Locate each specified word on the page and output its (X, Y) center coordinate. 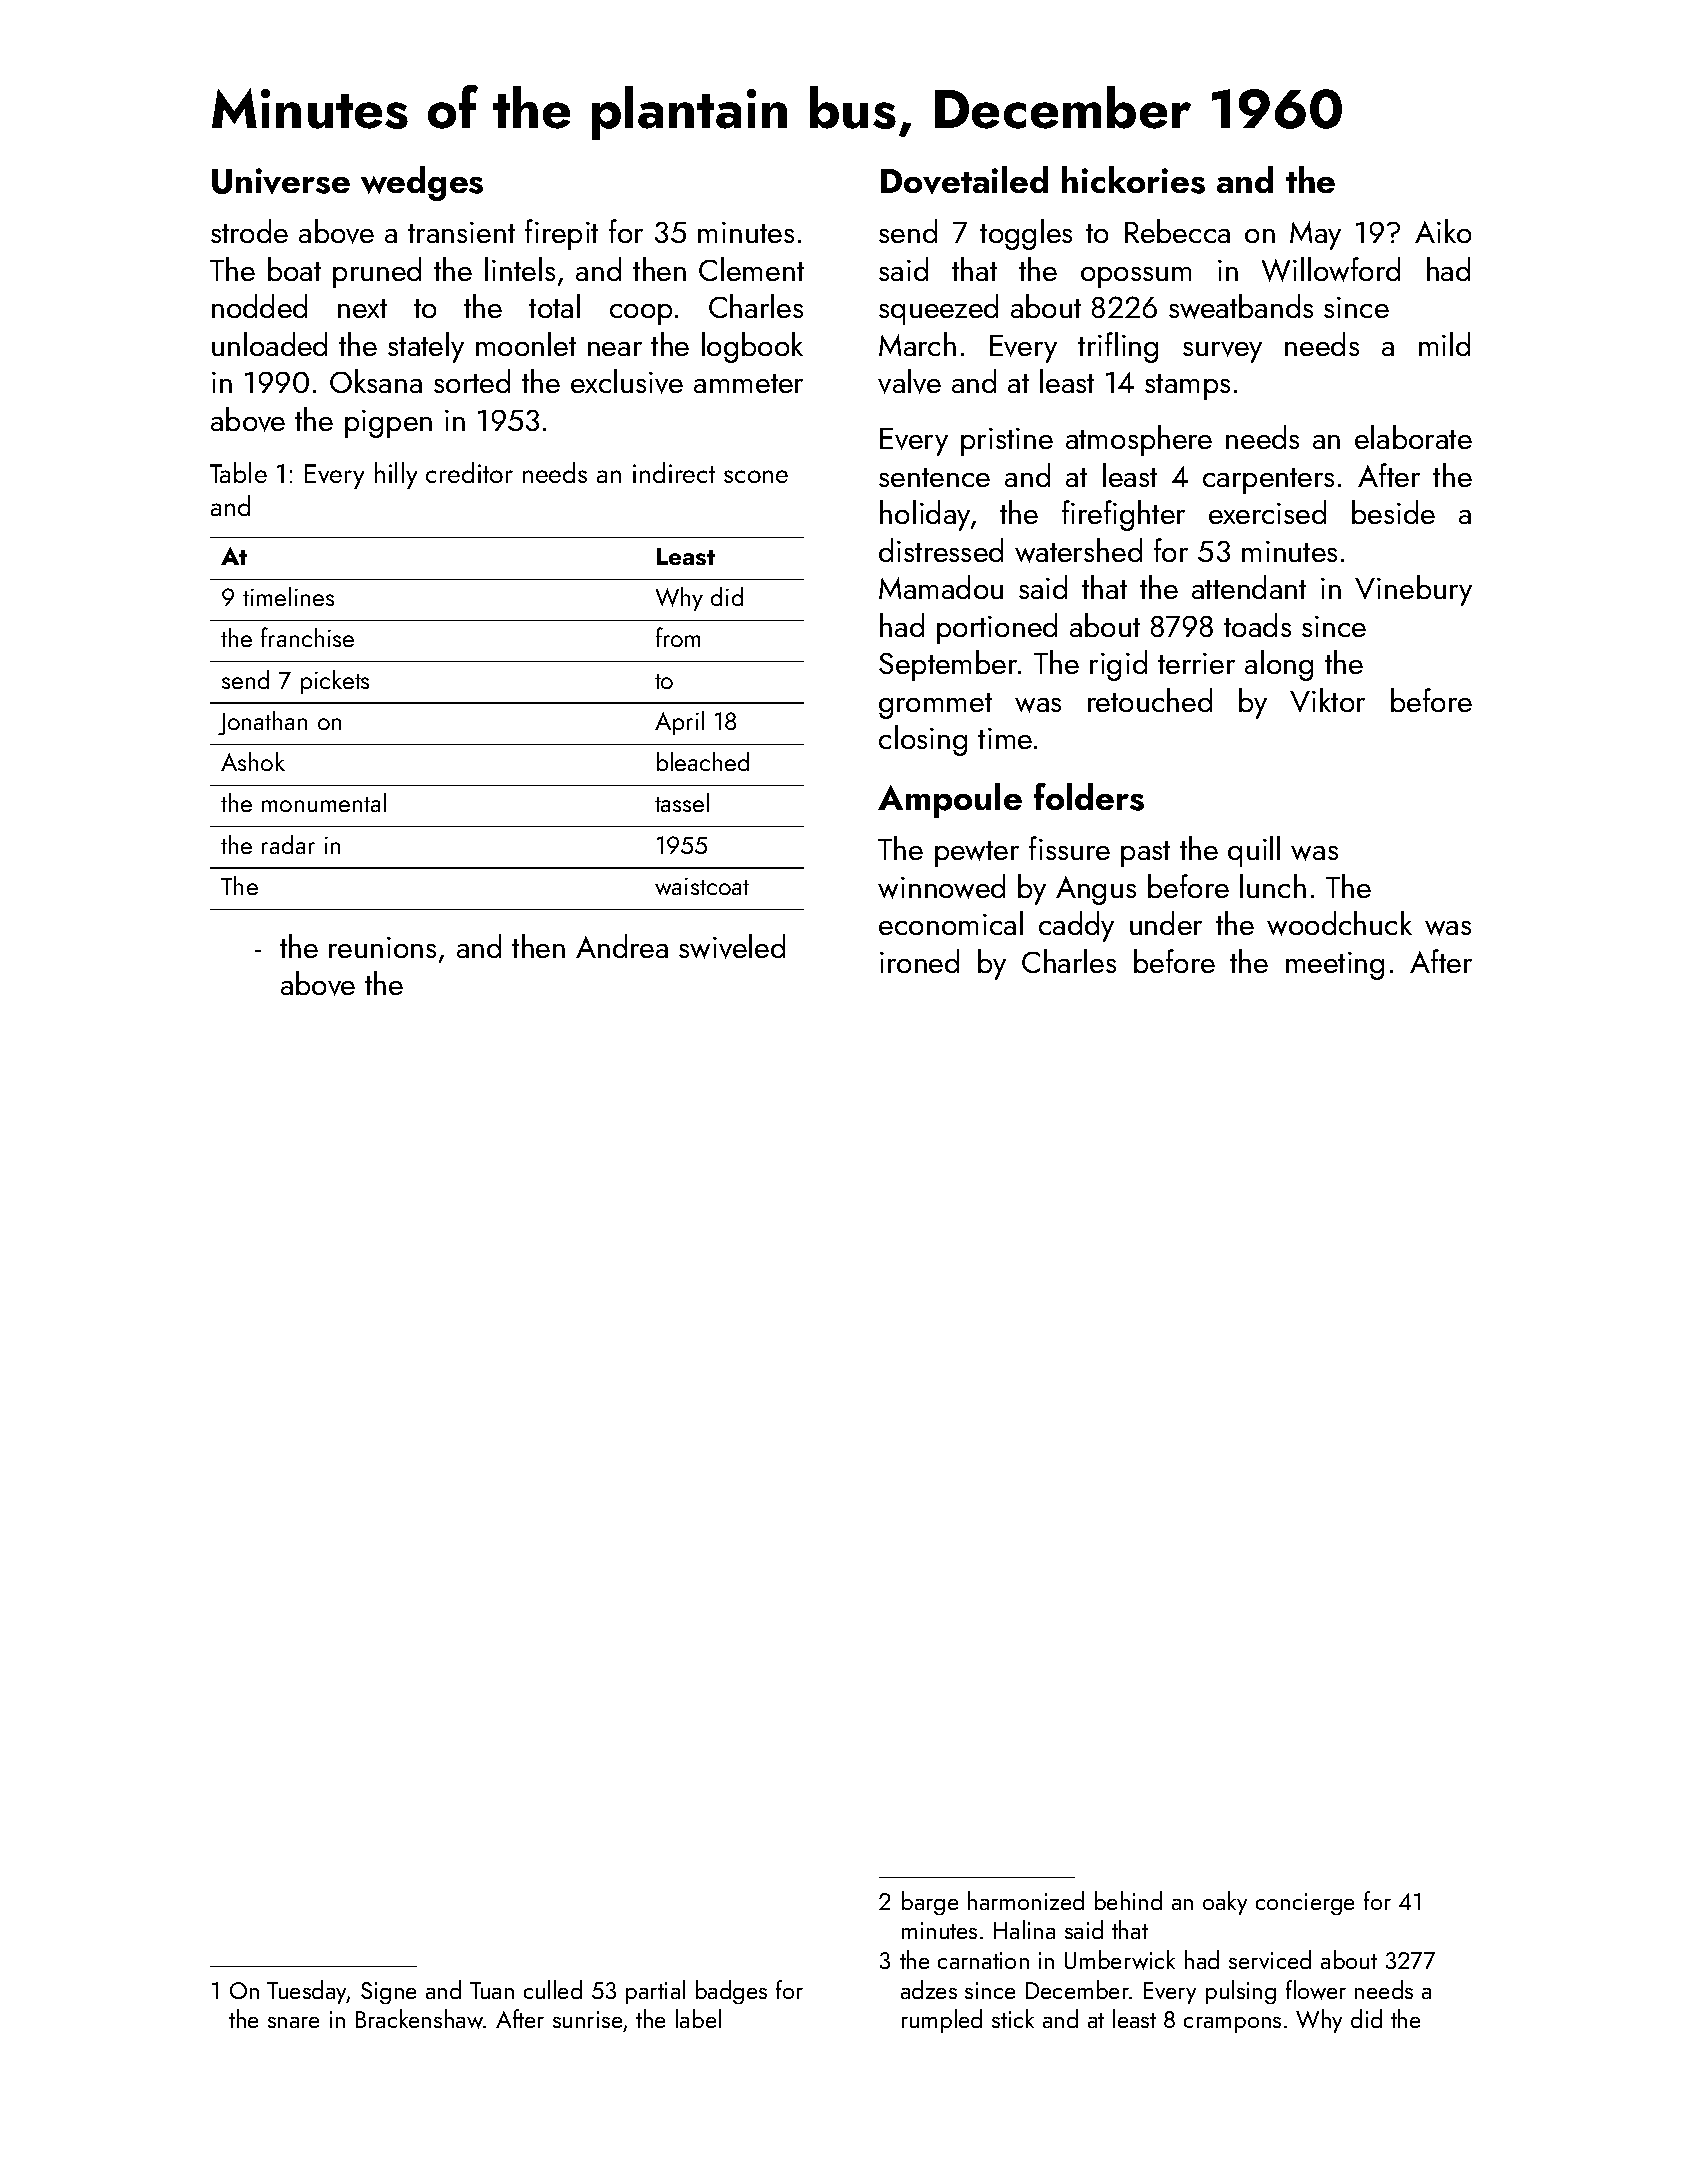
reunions (382, 947)
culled (553, 1989)
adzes (929, 1989)
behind (1128, 1900)
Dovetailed (964, 180)
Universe (281, 181)
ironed (919, 961)
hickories (1133, 180)
